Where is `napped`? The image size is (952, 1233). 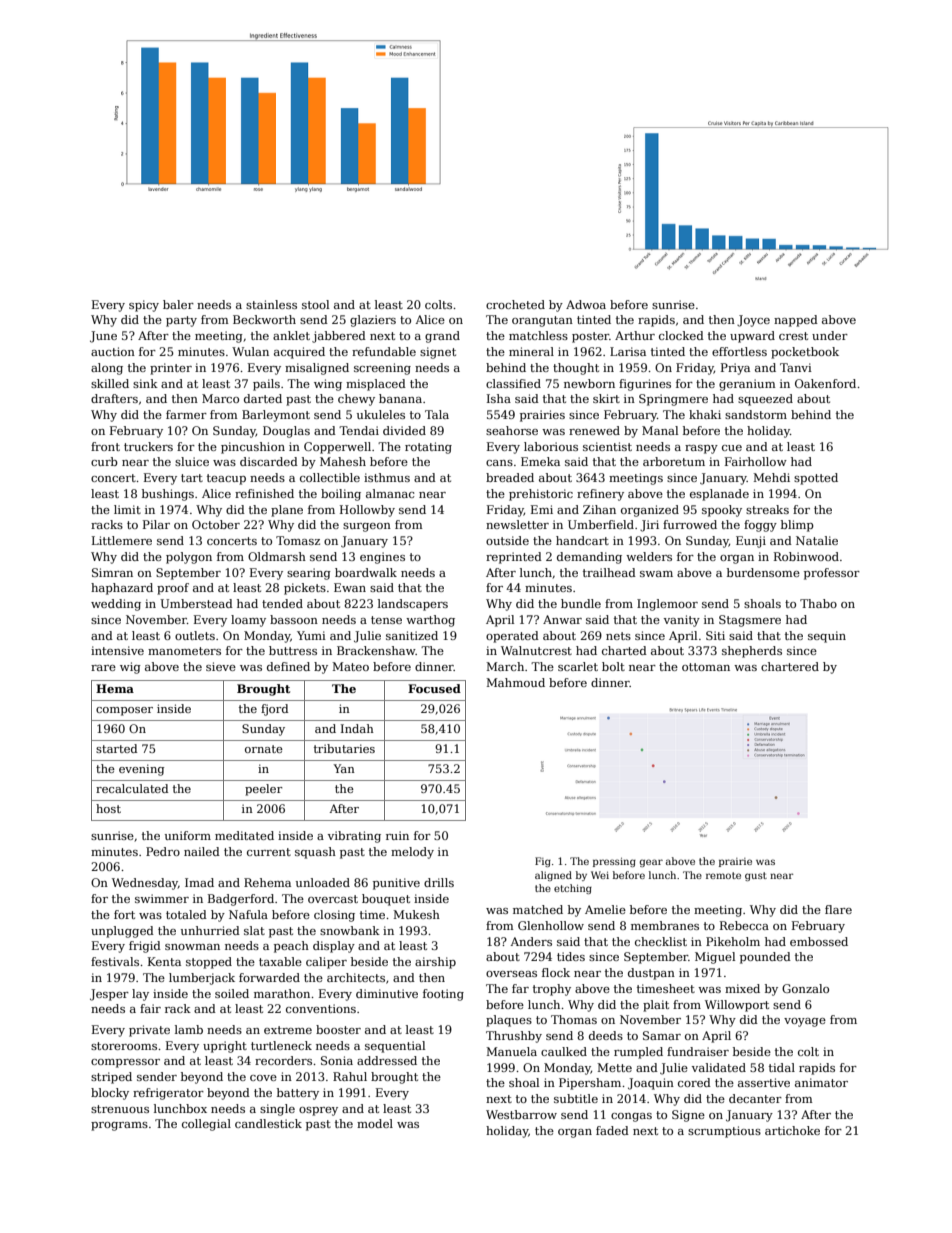
napped is located at coordinates (796, 321).
